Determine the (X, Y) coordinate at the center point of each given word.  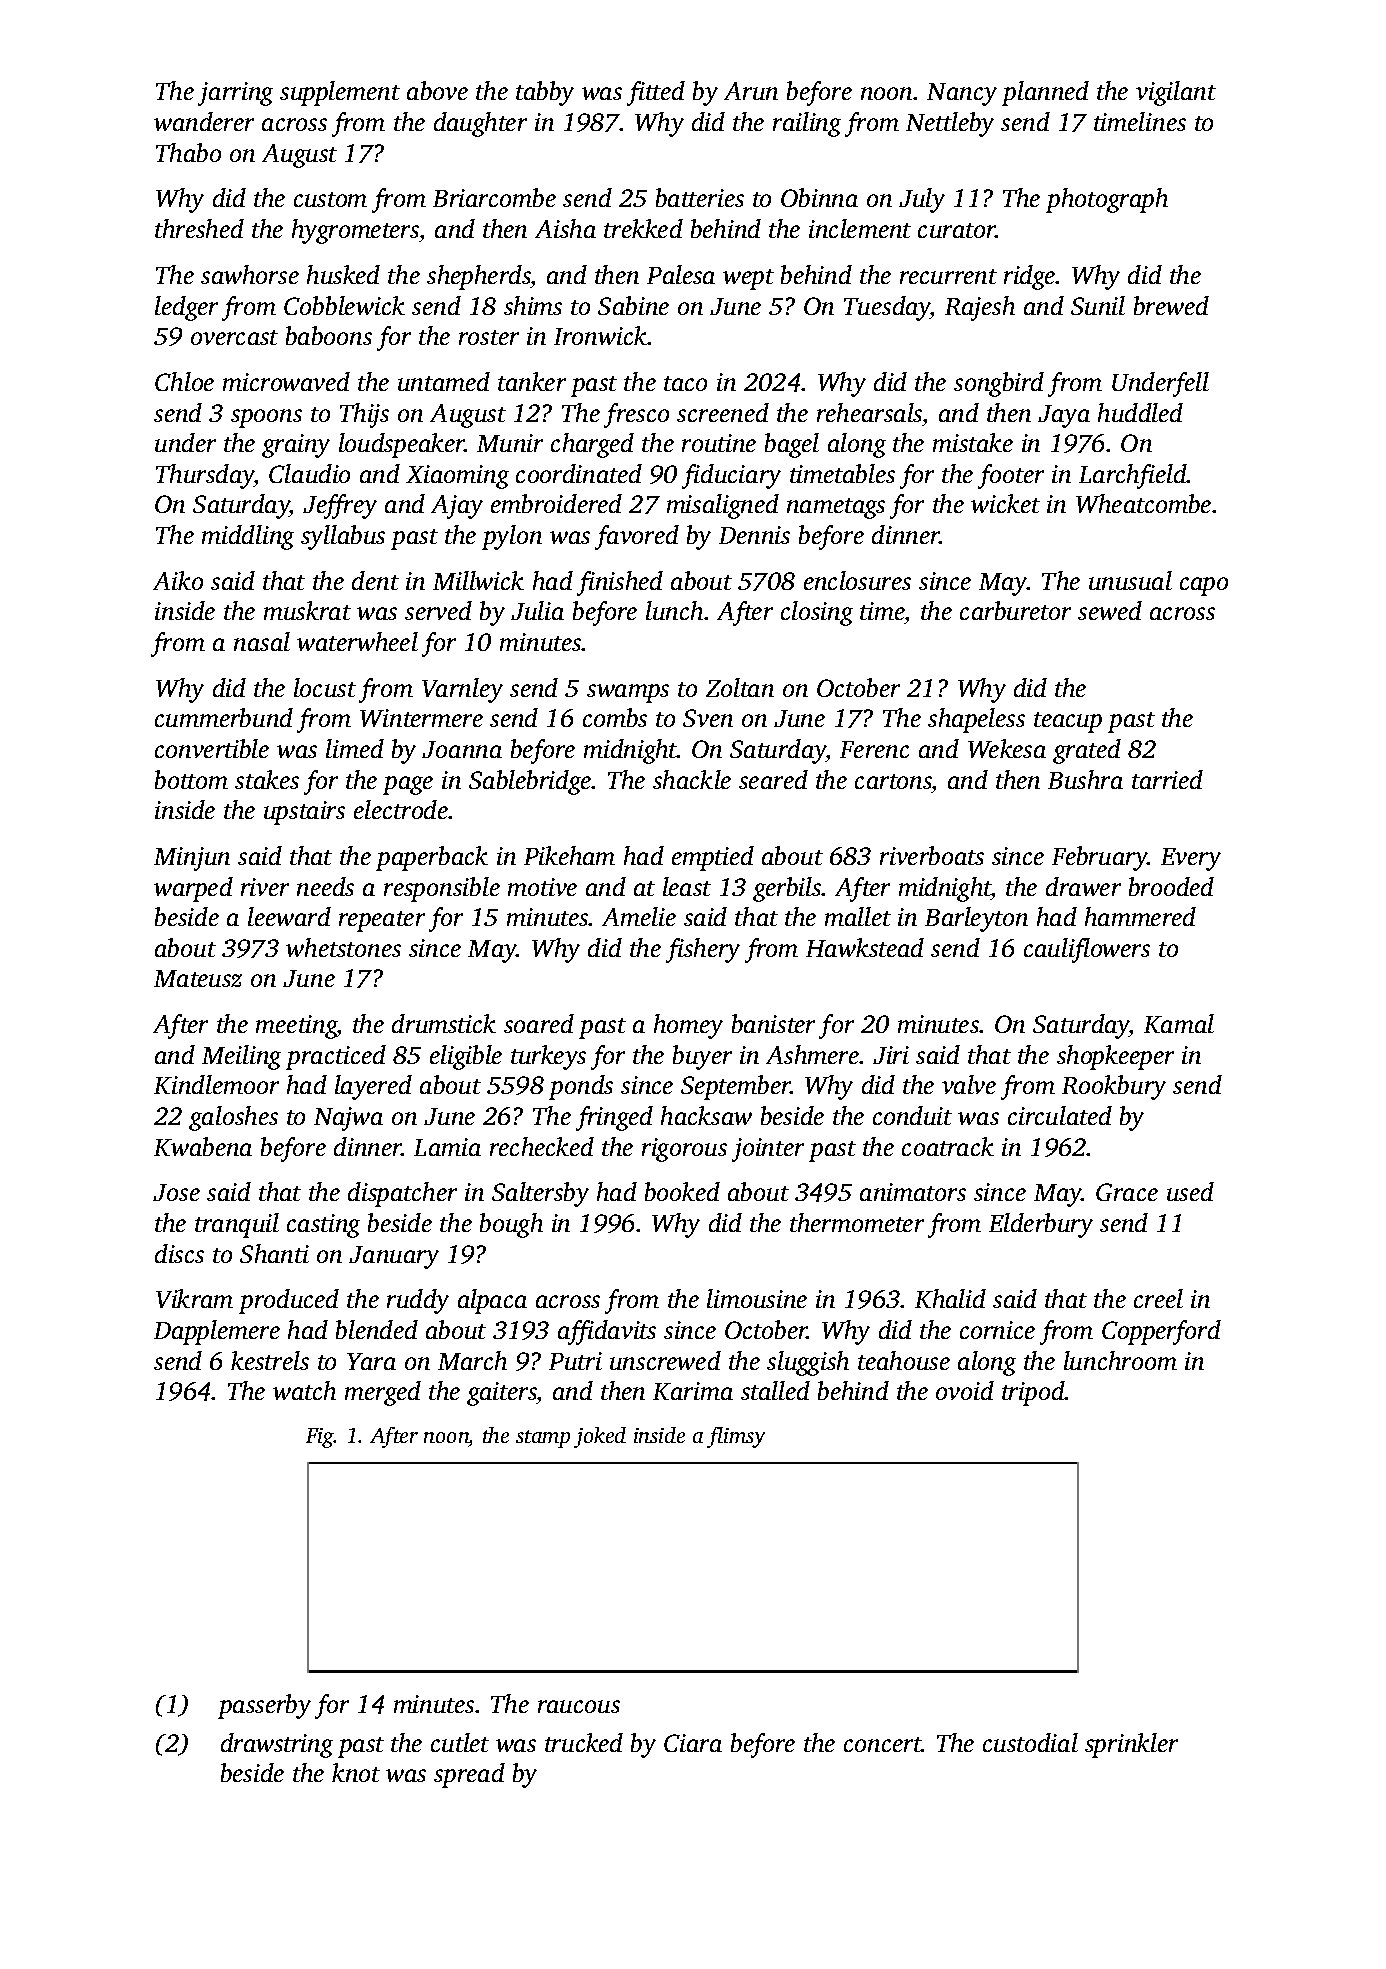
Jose (176, 1192)
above (437, 90)
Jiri (891, 1055)
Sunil (1098, 305)
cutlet (460, 1742)
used (1190, 1191)
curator (957, 230)
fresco (636, 415)
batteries (700, 197)
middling (248, 537)
